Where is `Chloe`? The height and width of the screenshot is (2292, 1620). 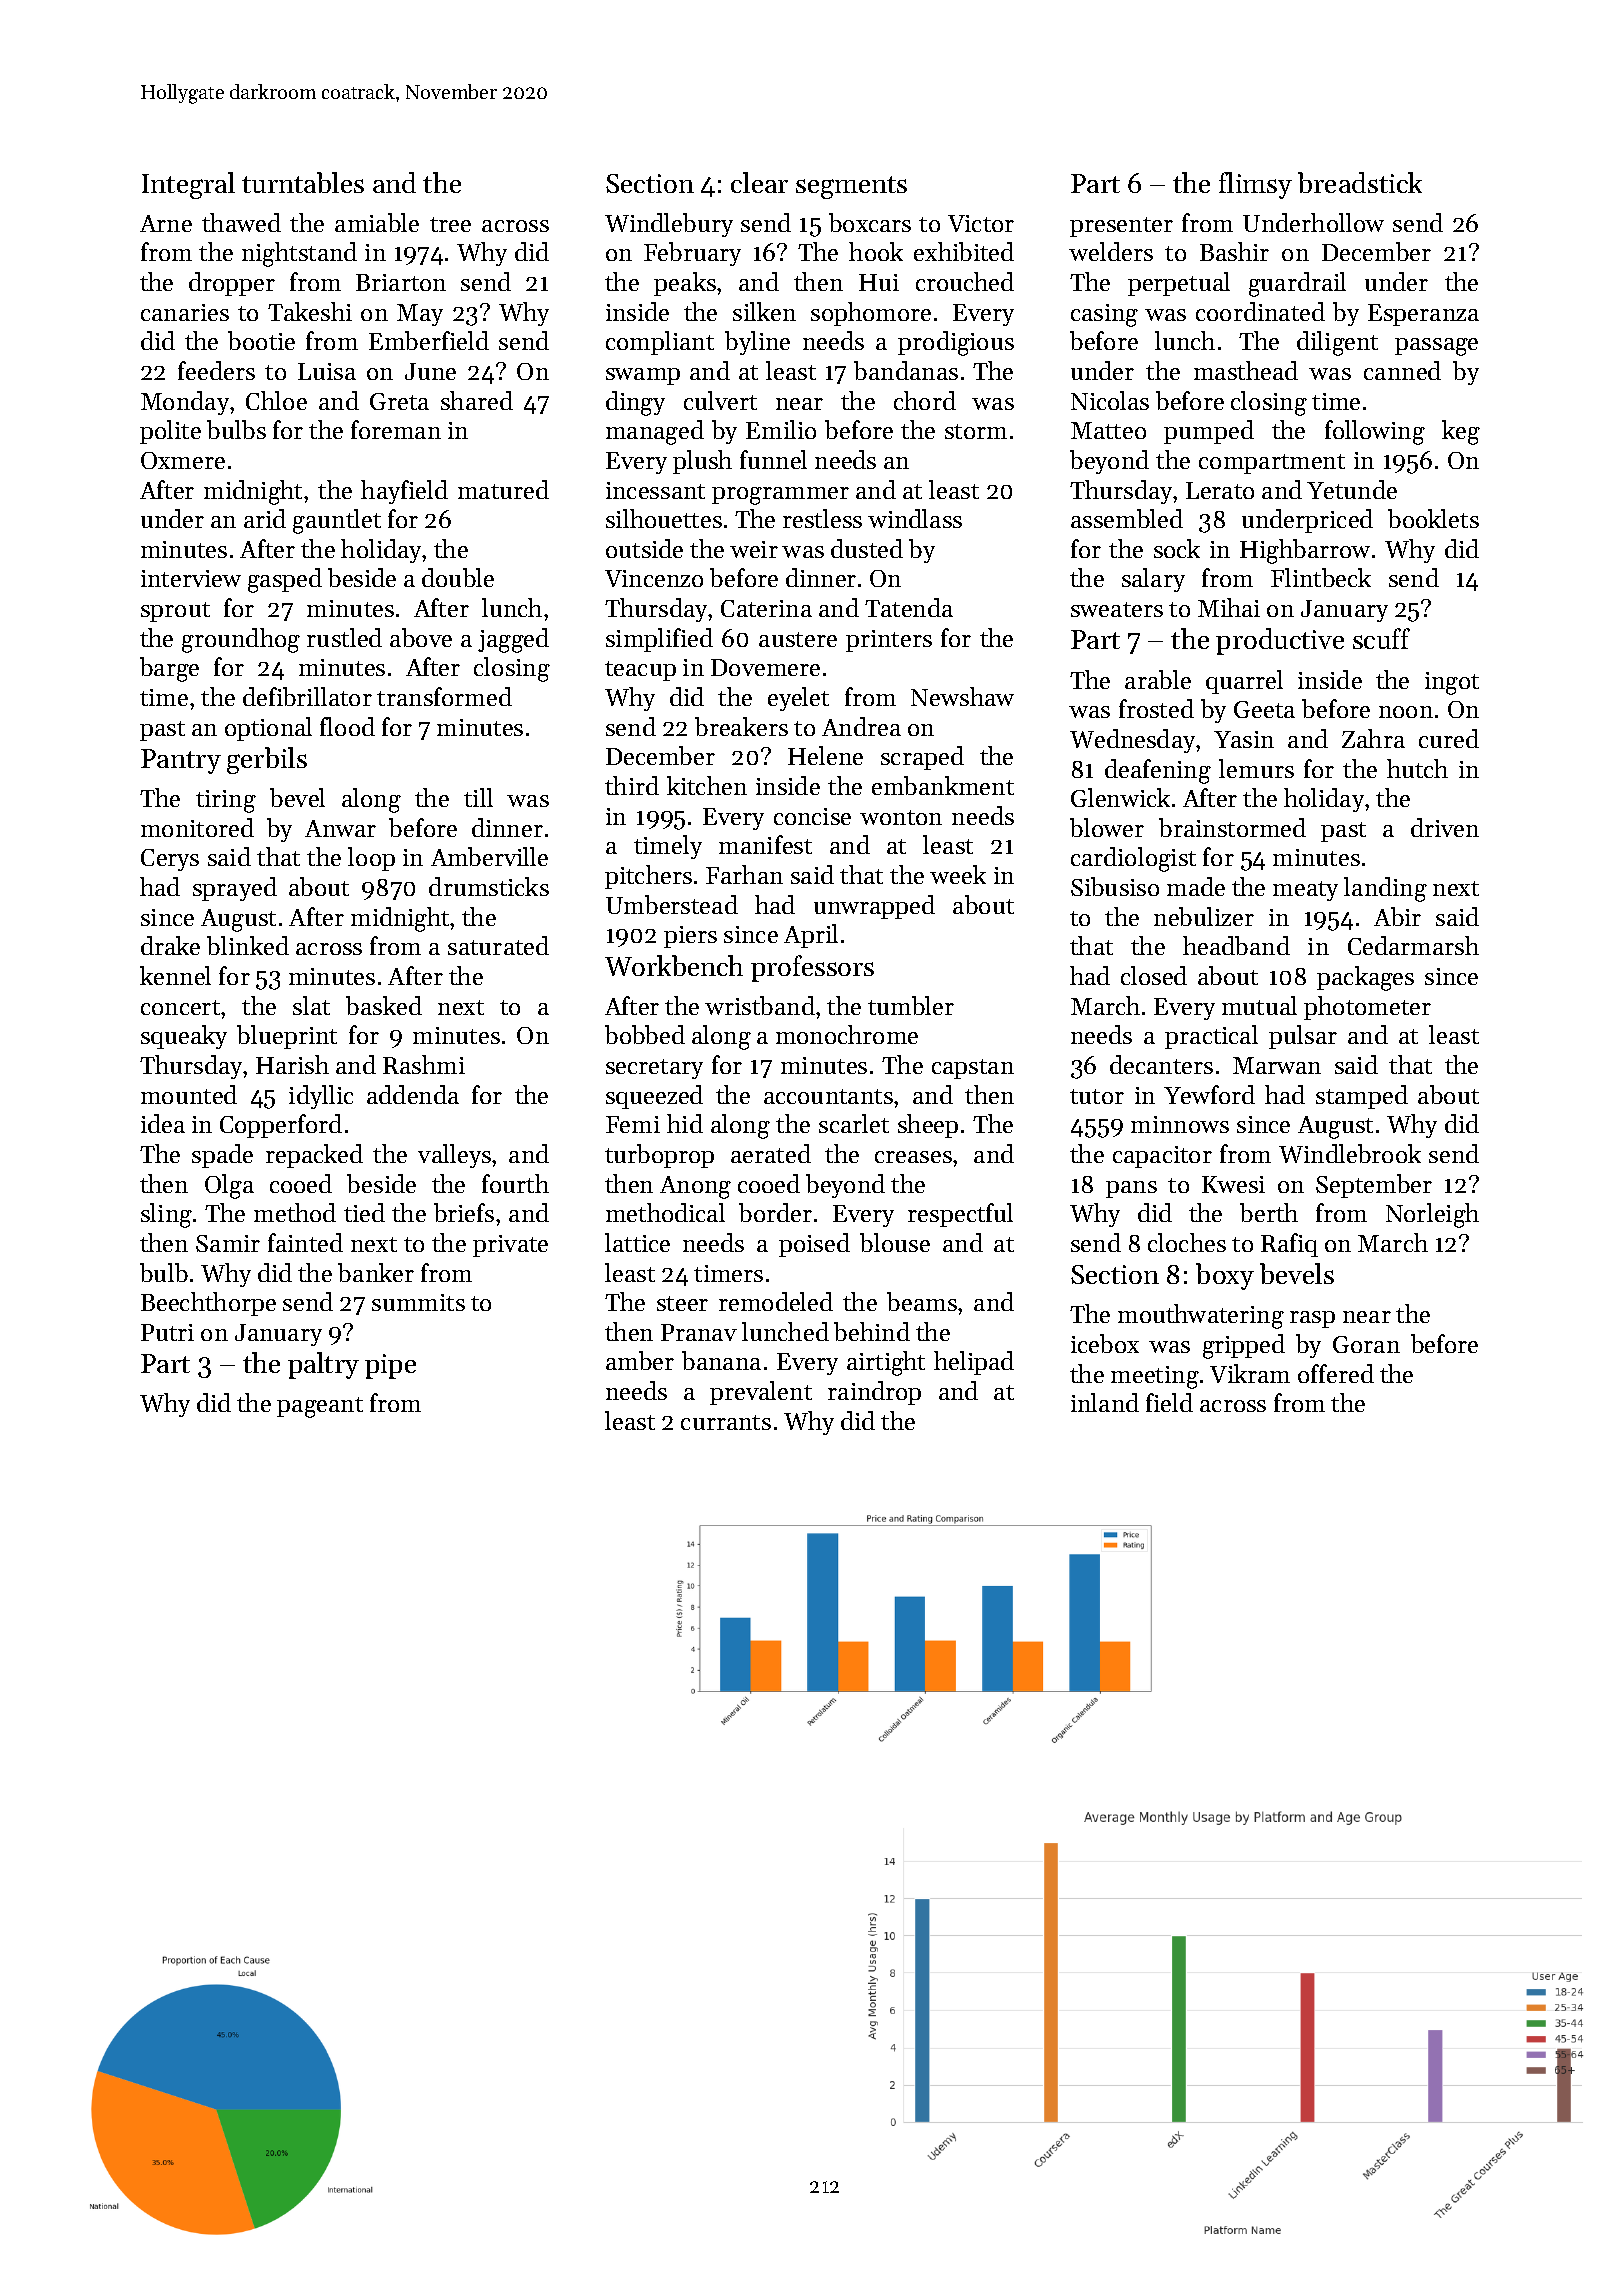 Chloe is located at coordinates (276, 400).
